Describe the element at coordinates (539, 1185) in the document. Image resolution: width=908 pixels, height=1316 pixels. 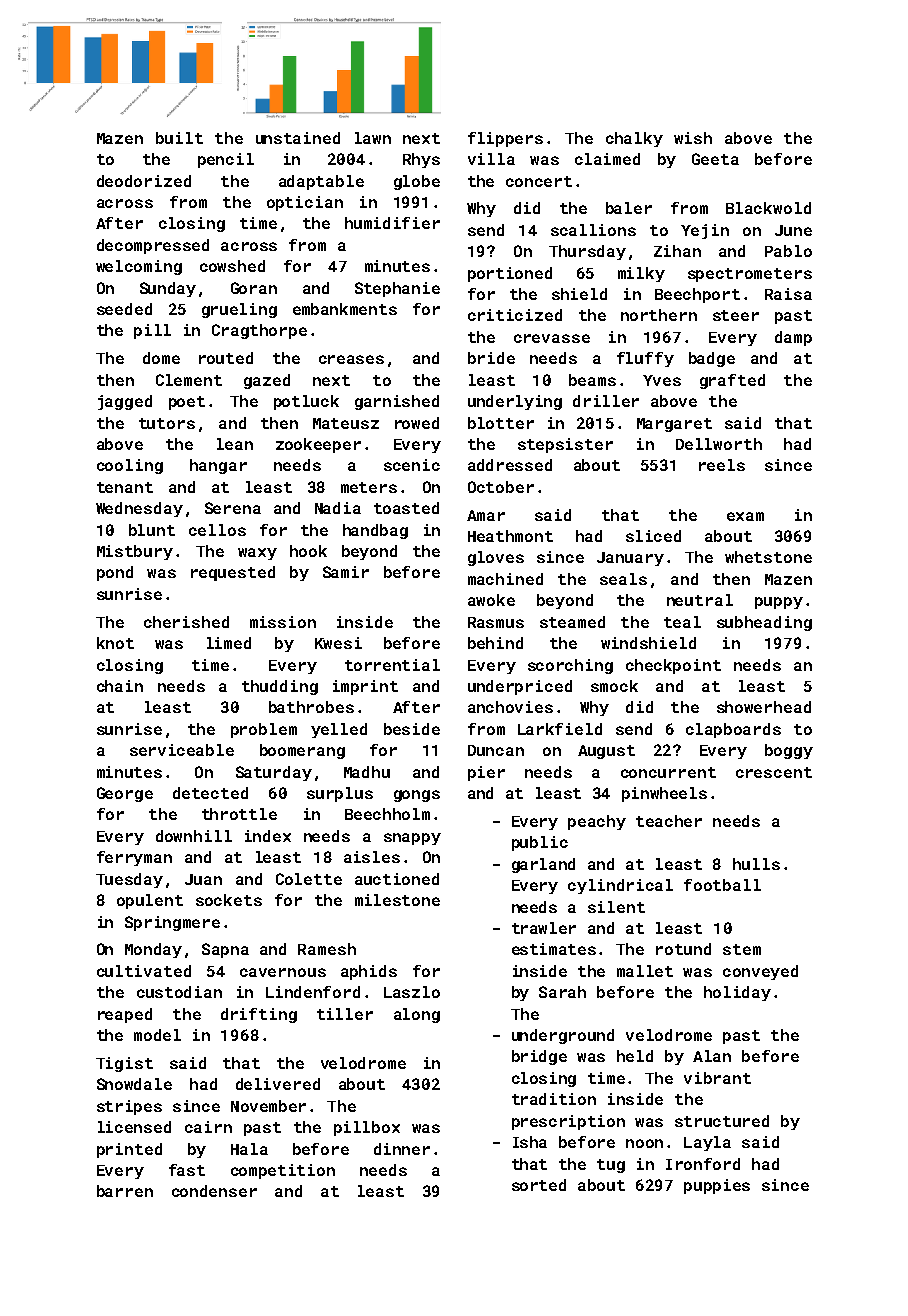
I see `sorted` at that location.
